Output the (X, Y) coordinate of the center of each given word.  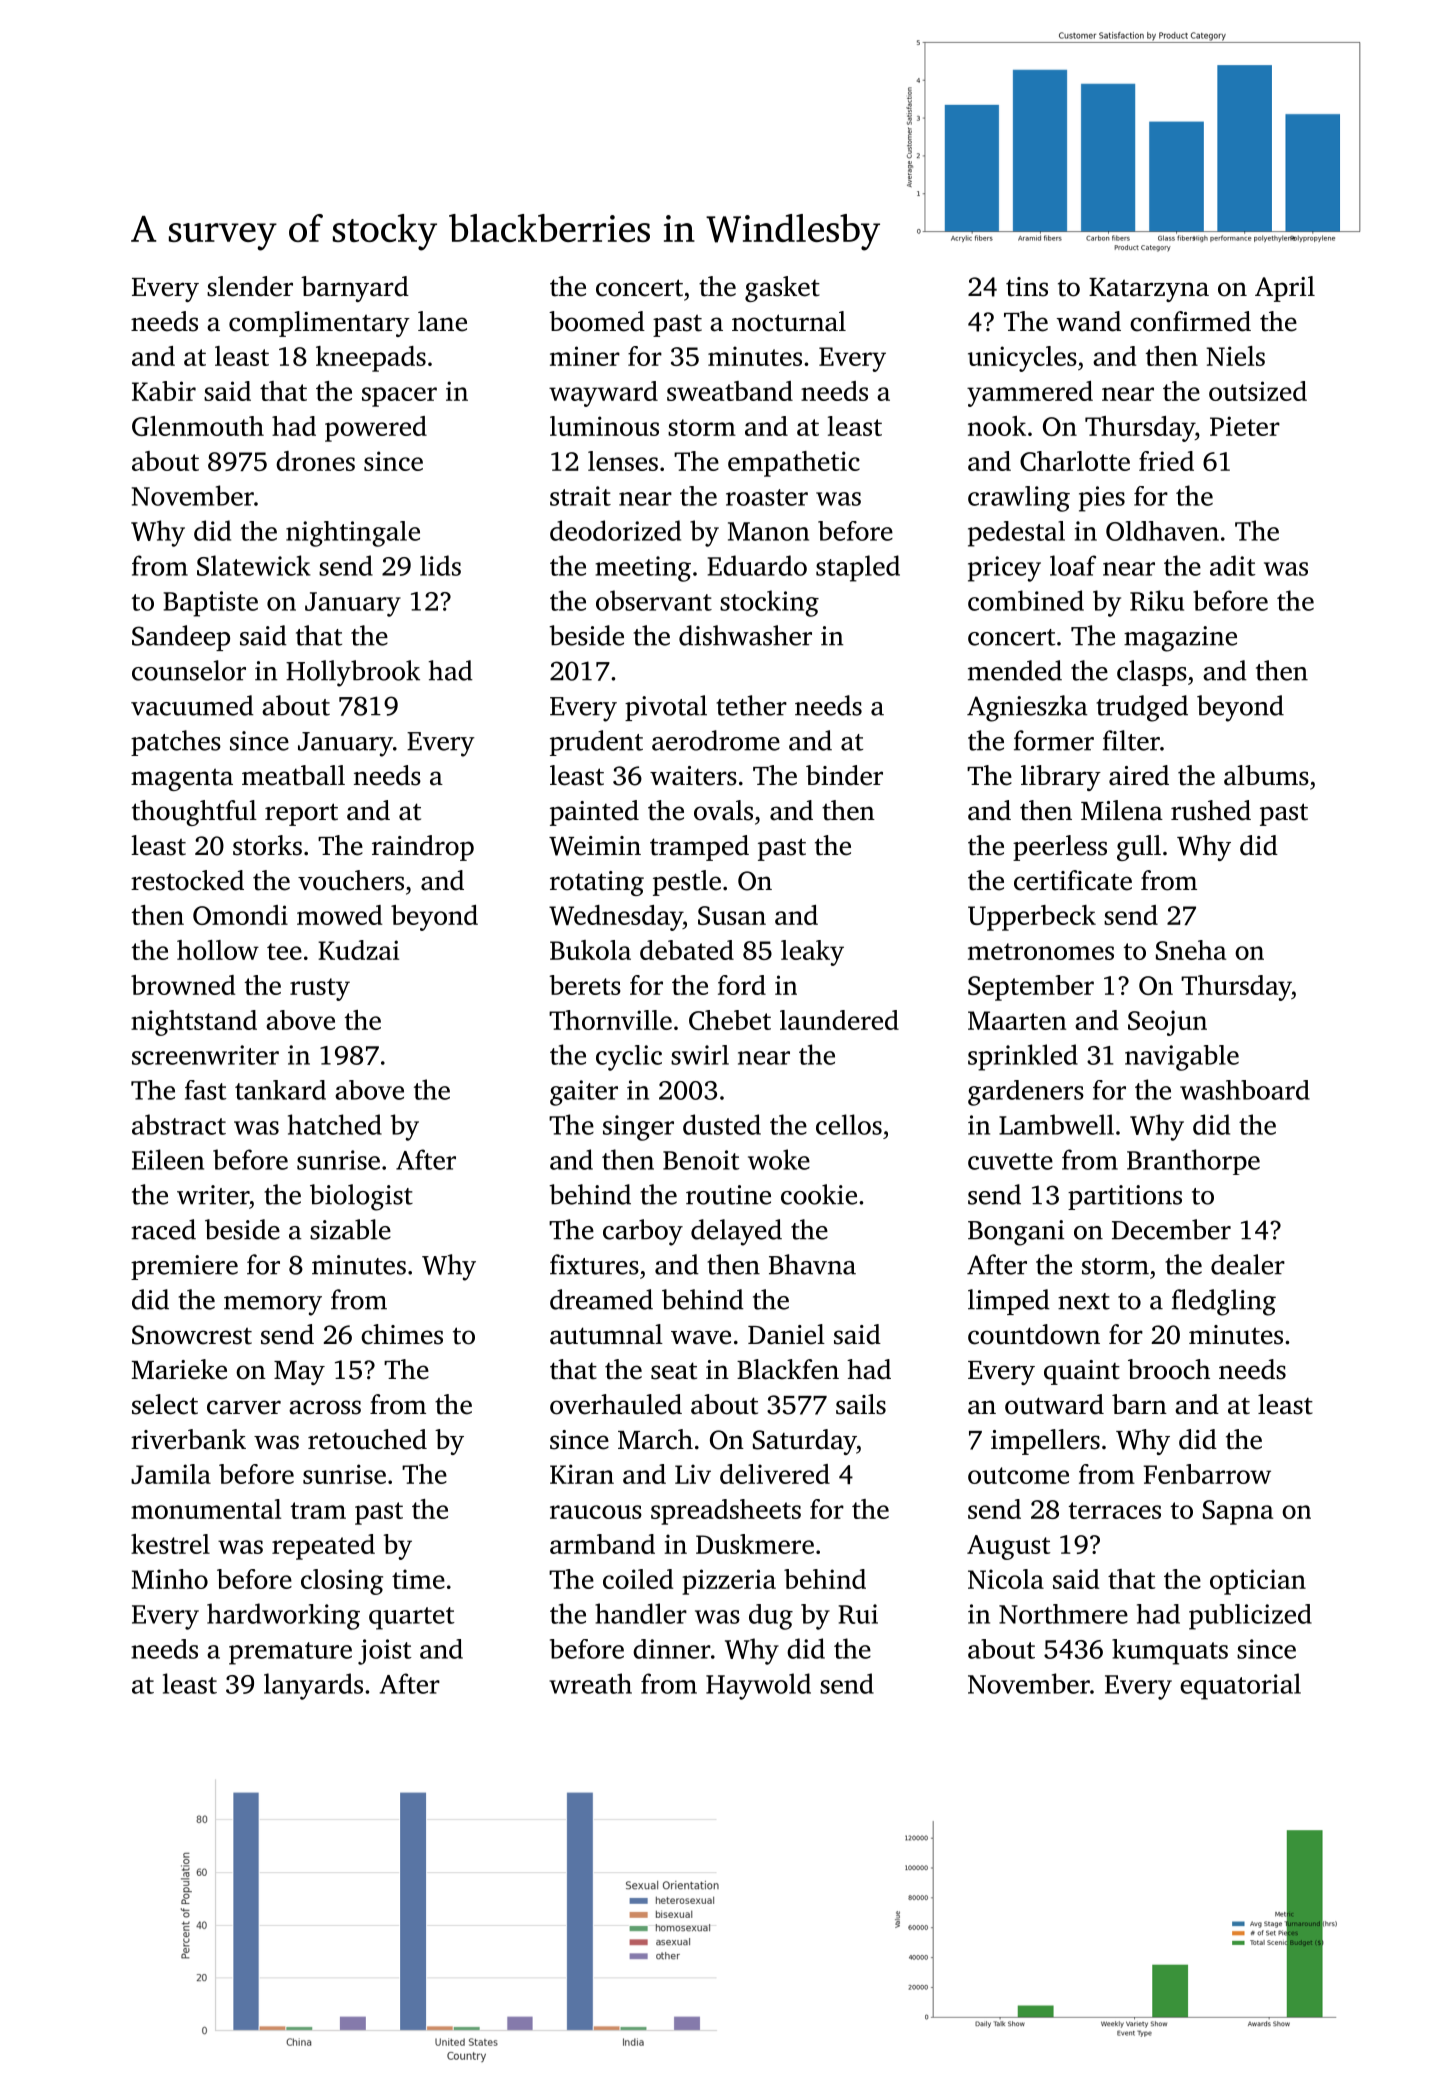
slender (250, 286)
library (1061, 778)
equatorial (1240, 1686)
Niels (1236, 356)
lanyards (313, 1686)
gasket (782, 289)
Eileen (168, 1159)
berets (585, 985)
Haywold (758, 1686)
